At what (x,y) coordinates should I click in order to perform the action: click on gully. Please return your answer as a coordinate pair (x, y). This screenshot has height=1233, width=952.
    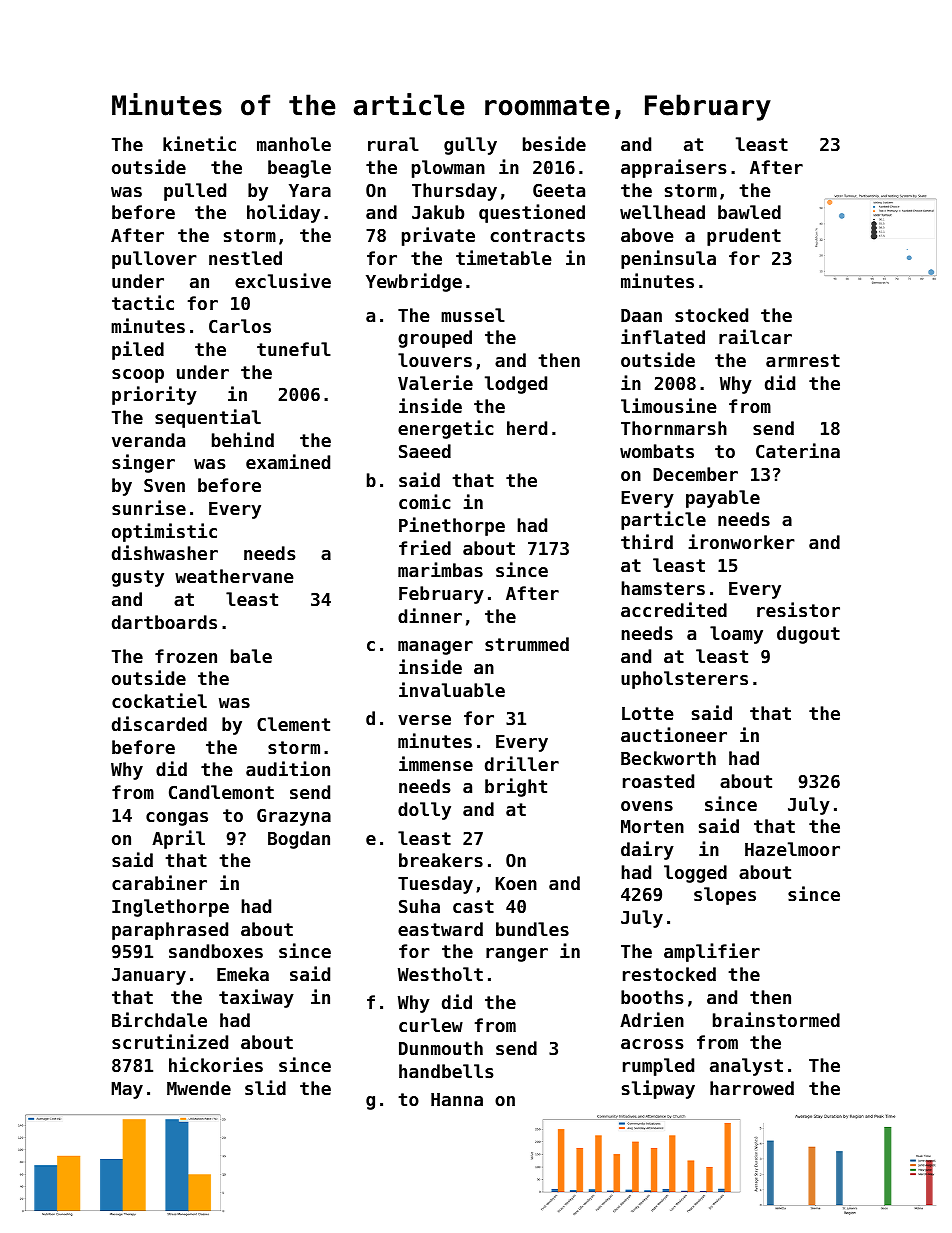
    Looking at the image, I should click on (470, 146).
